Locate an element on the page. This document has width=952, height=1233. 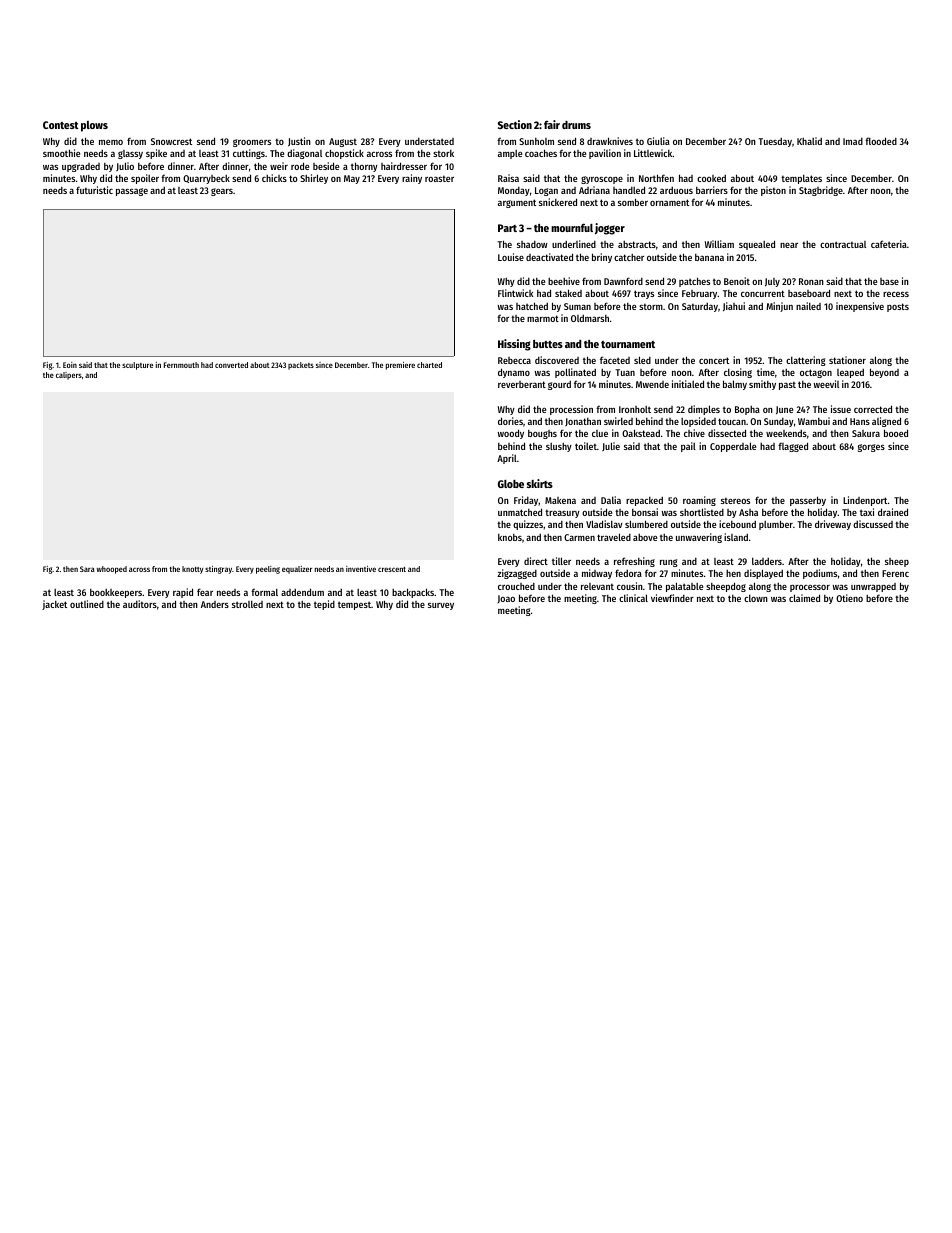
Snowcrest is located at coordinates (171, 141).
